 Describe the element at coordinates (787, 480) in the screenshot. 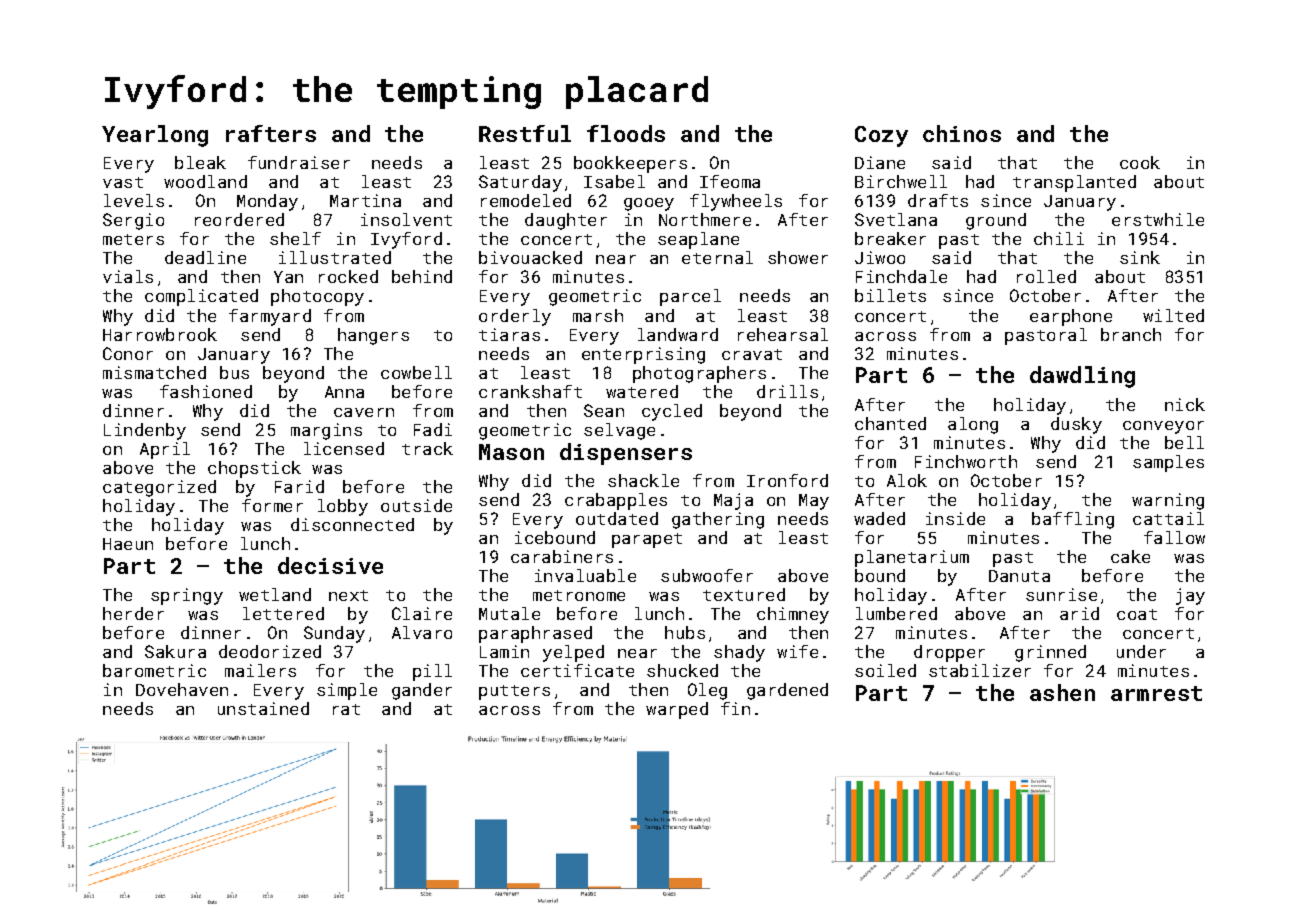

I see `Ironford` at that location.
